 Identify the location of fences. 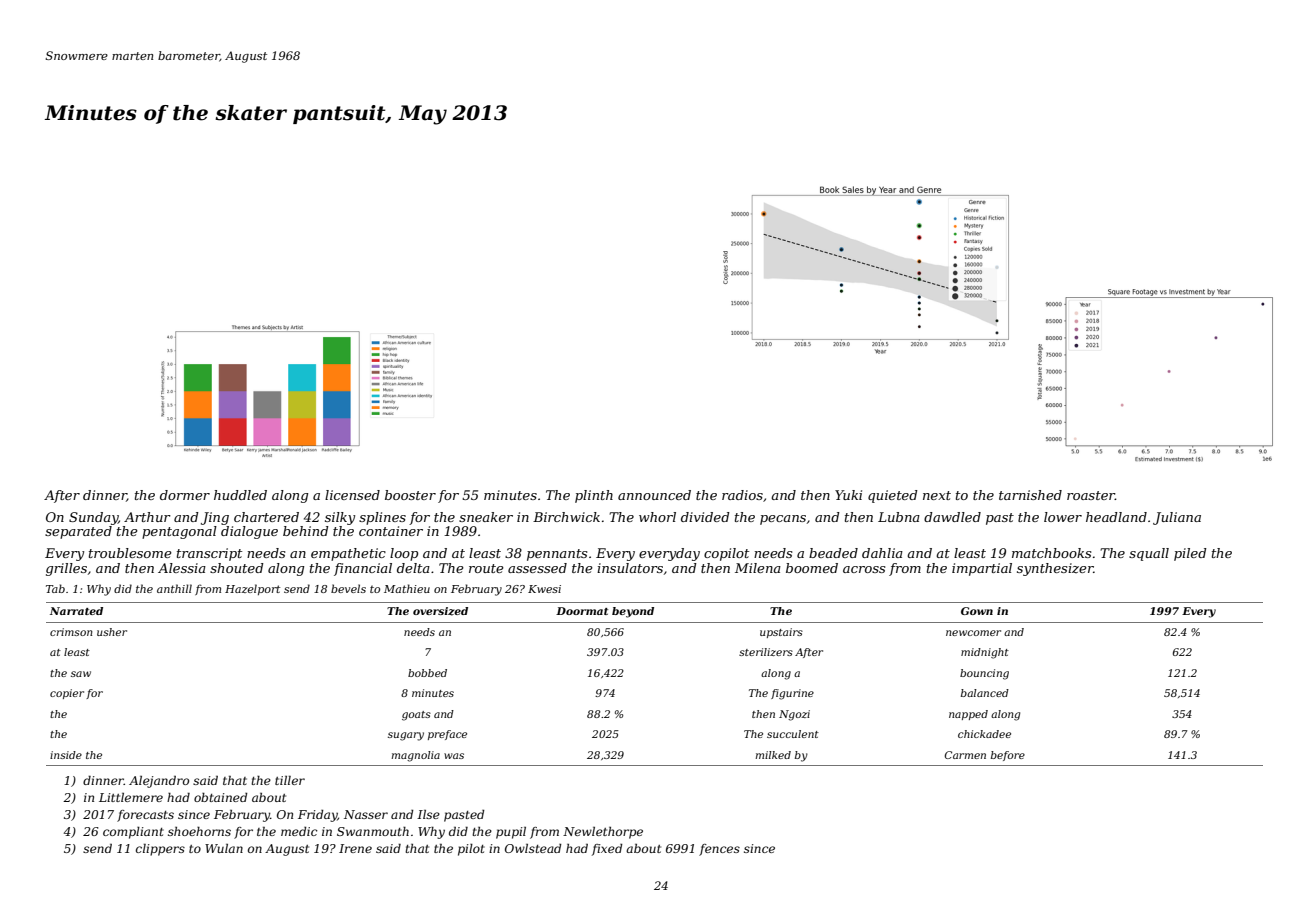
(719, 850).
